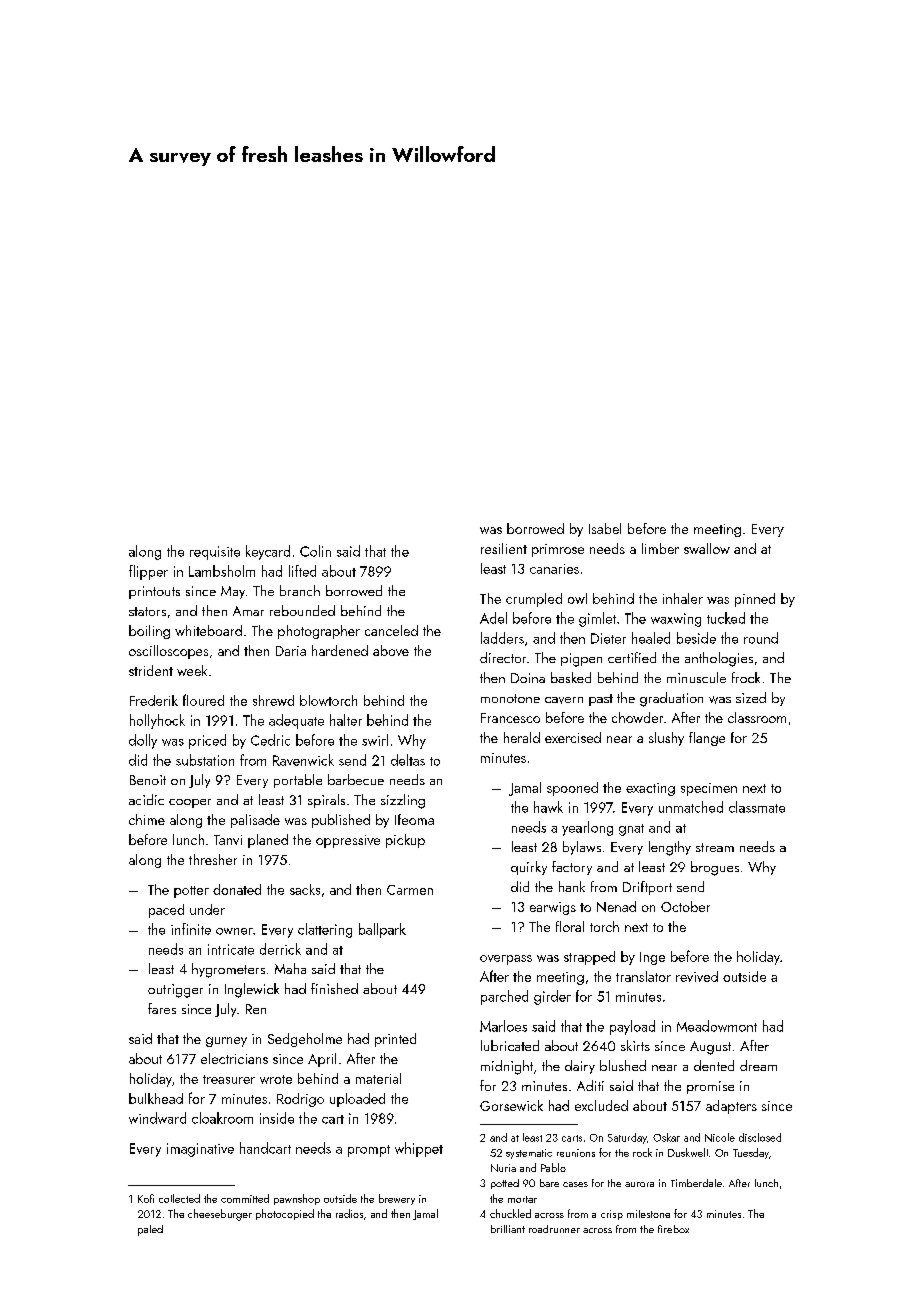 The width and height of the screenshot is (924, 1311). What do you see at coordinates (697, 976) in the screenshot?
I see `revived` at bounding box center [697, 976].
